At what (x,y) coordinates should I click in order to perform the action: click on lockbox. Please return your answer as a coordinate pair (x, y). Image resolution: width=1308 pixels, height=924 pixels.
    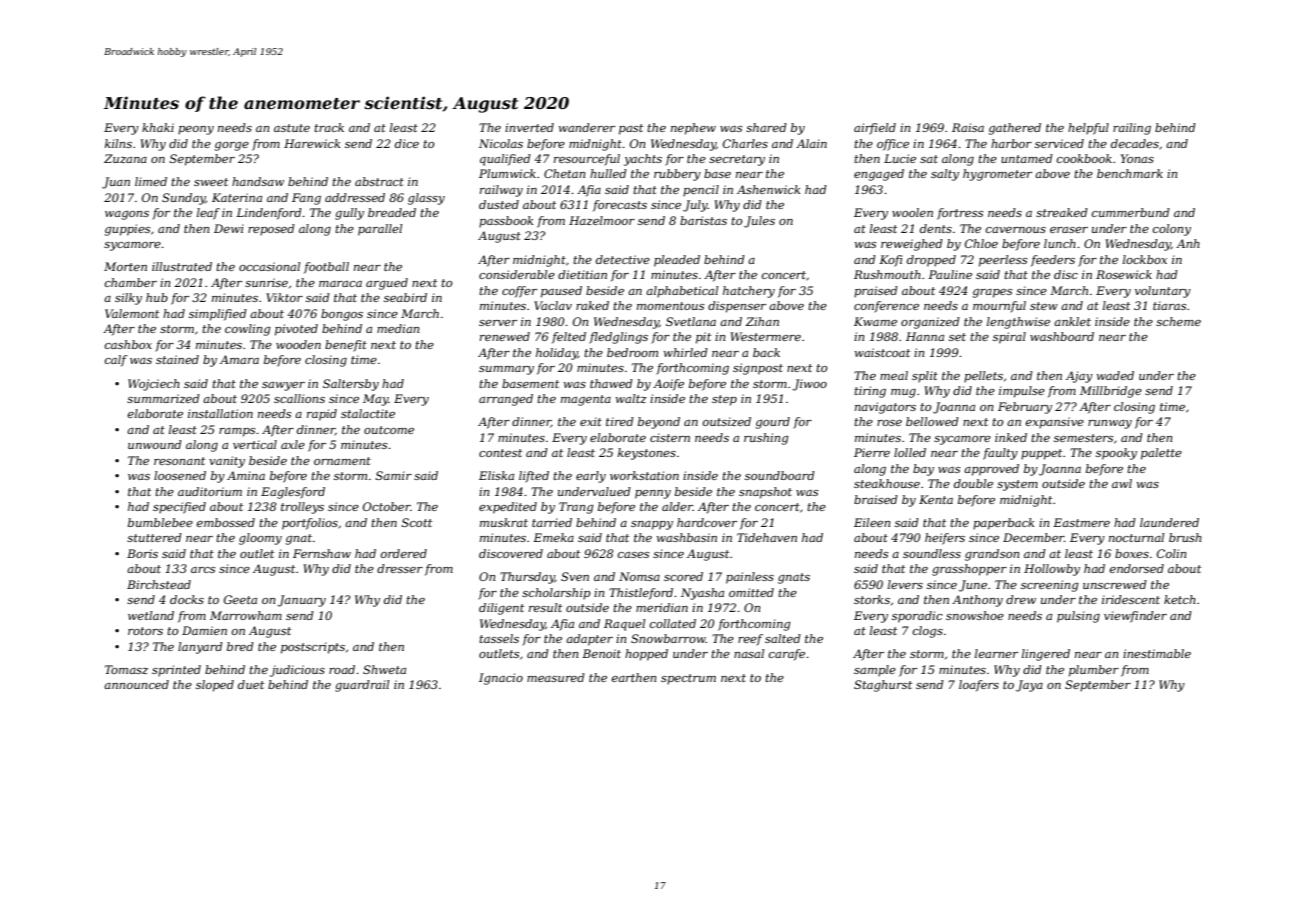
    Looking at the image, I should click on (1145, 259).
